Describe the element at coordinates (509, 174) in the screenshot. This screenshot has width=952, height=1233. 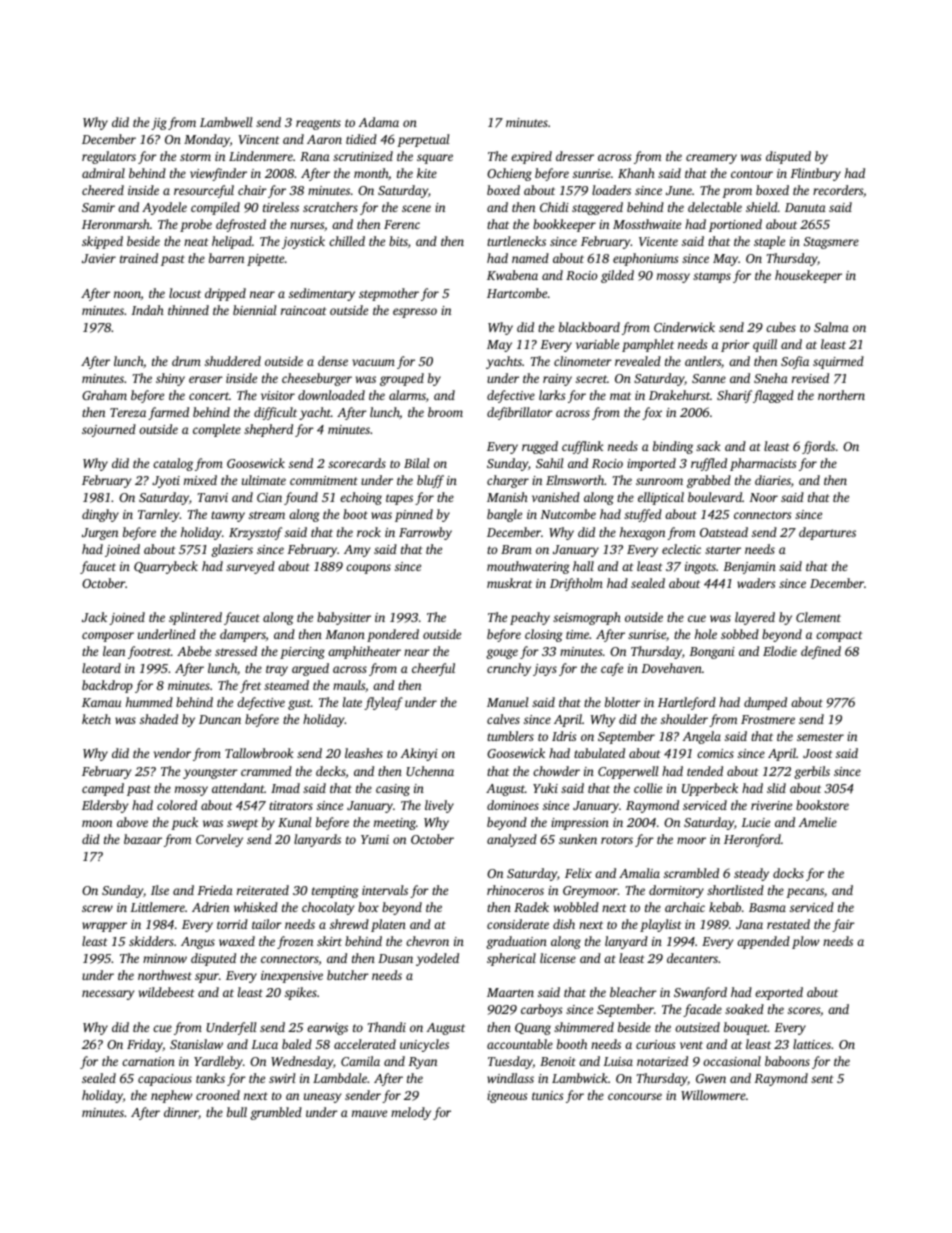
I see `Ochieng` at that location.
